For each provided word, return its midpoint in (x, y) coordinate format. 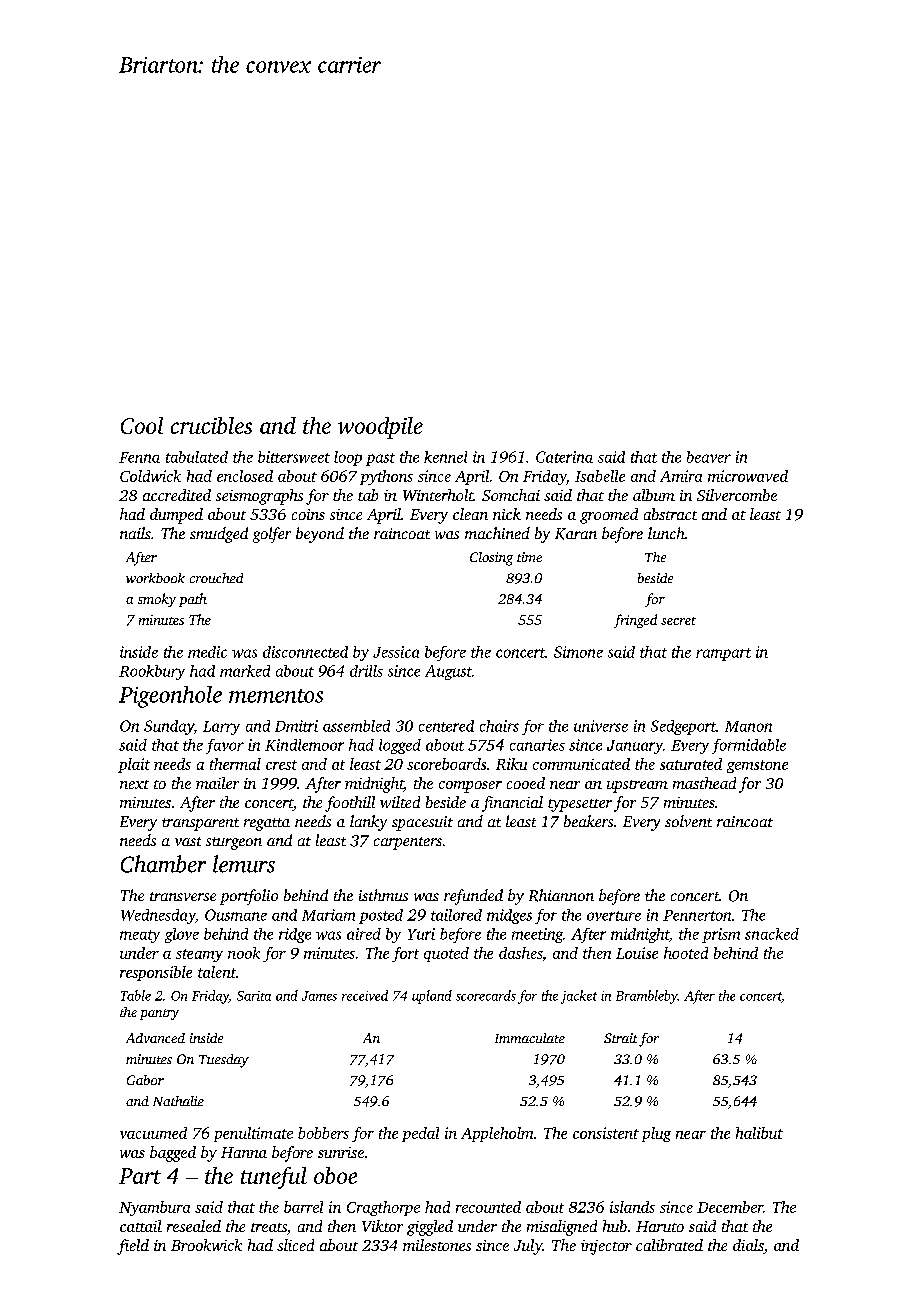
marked (245, 671)
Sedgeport (683, 727)
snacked (772, 934)
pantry (159, 1014)
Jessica (396, 652)
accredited (177, 495)
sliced (295, 1245)
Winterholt (438, 495)
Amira (681, 476)
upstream (637, 786)
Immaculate (530, 1038)
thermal (235, 764)
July (528, 1247)
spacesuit (422, 823)
